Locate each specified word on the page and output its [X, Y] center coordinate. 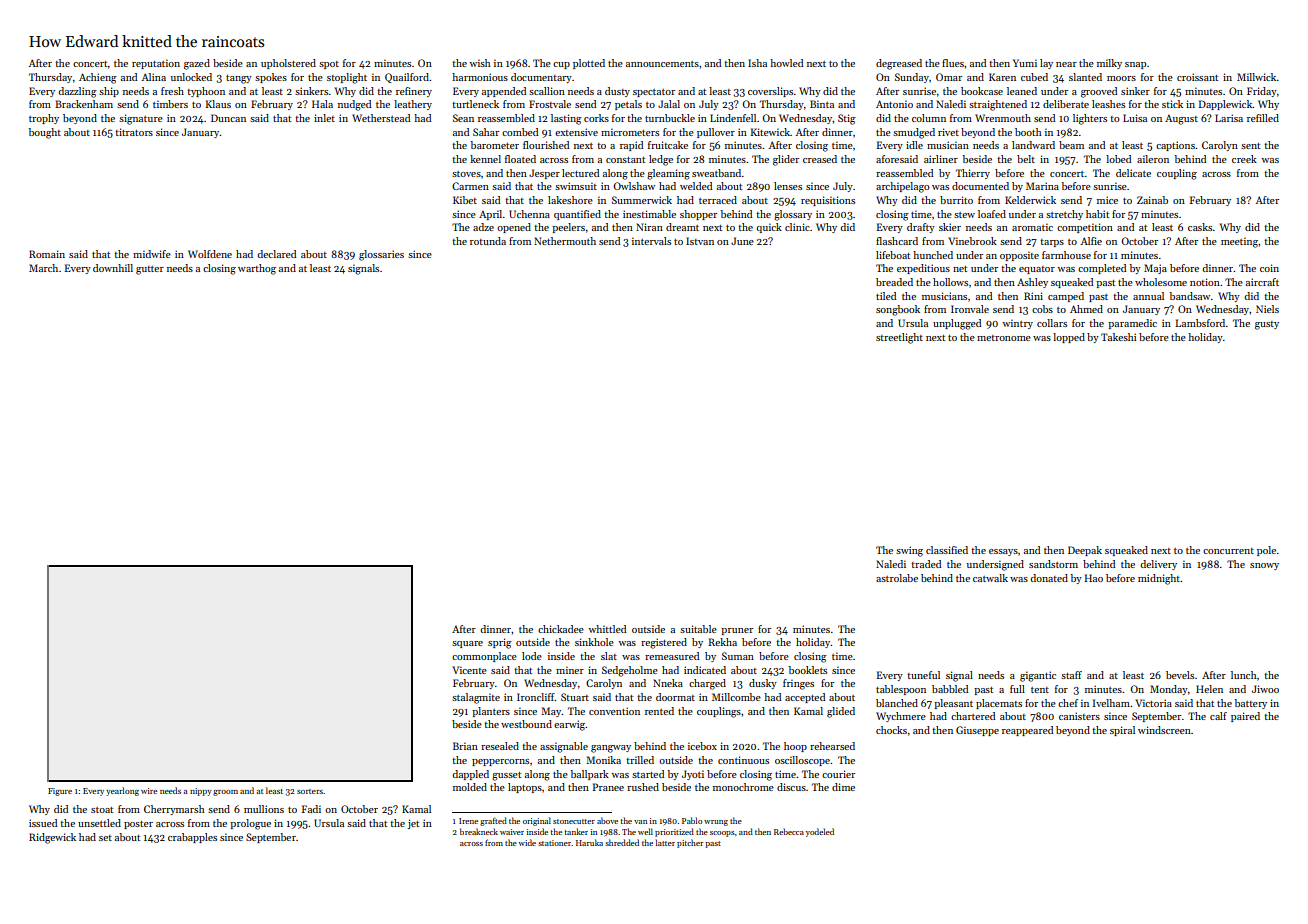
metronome [1004, 338]
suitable [698, 629]
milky [1109, 64]
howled [786, 63]
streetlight [899, 338]
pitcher [690, 843]
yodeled [820, 832]
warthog [257, 269]
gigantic [1038, 676]
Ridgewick [52, 838]
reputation [156, 64]
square [467, 644]
